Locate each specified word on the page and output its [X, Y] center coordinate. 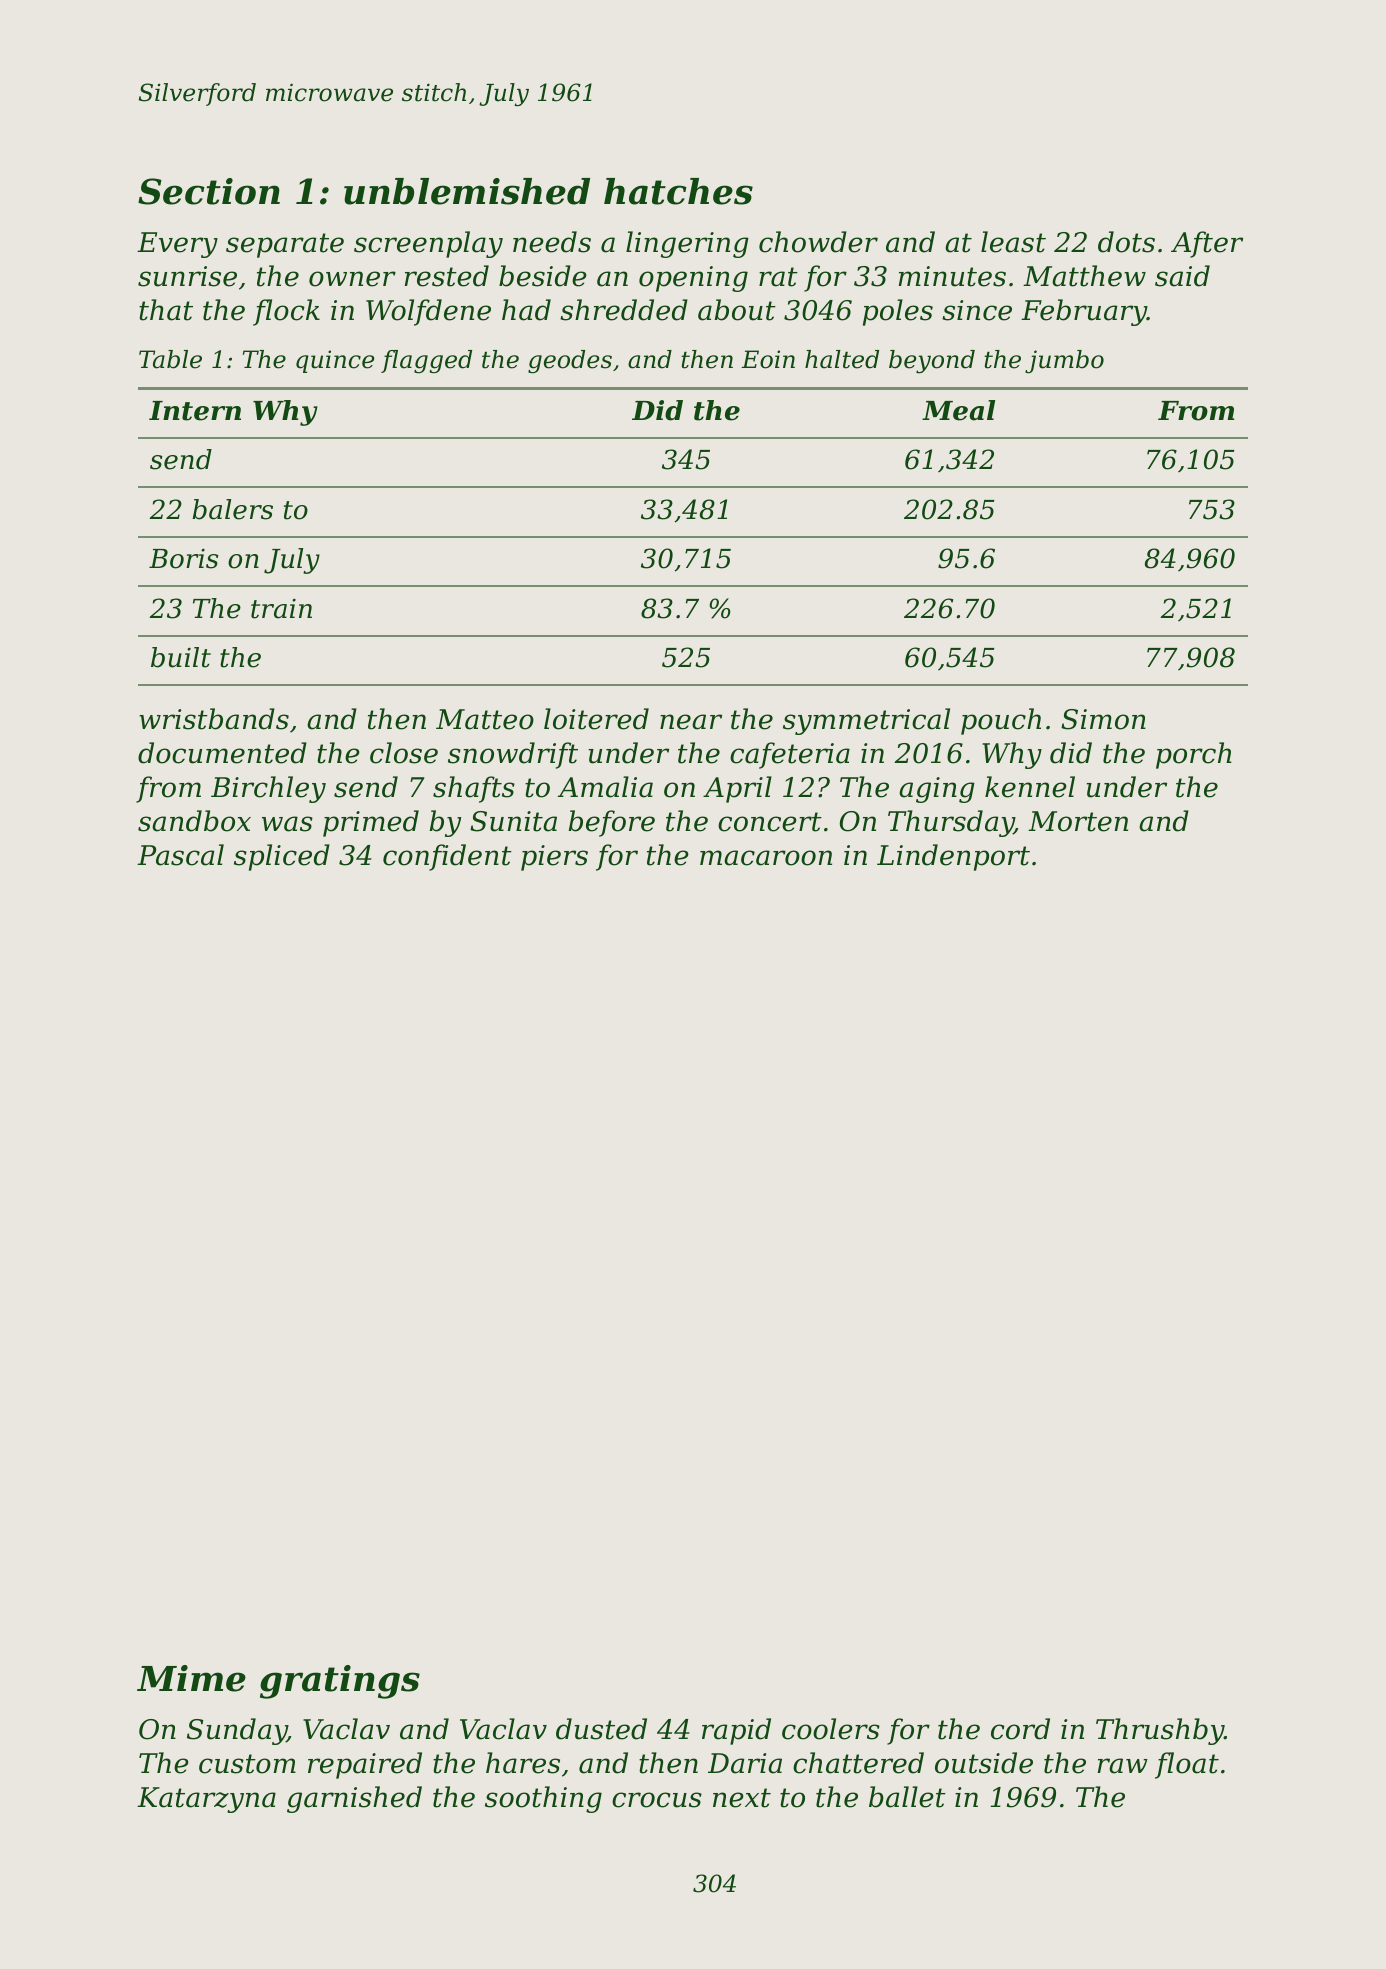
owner [352, 279]
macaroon [766, 858]
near [691, 722]
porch [1194, 755]
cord [1020, 1729]
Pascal [180, 855]
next [742, 1798]
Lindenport [953, 857]
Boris [184, 558]
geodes [570, 362]
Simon [1103, 719]
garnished [354, 1799]
